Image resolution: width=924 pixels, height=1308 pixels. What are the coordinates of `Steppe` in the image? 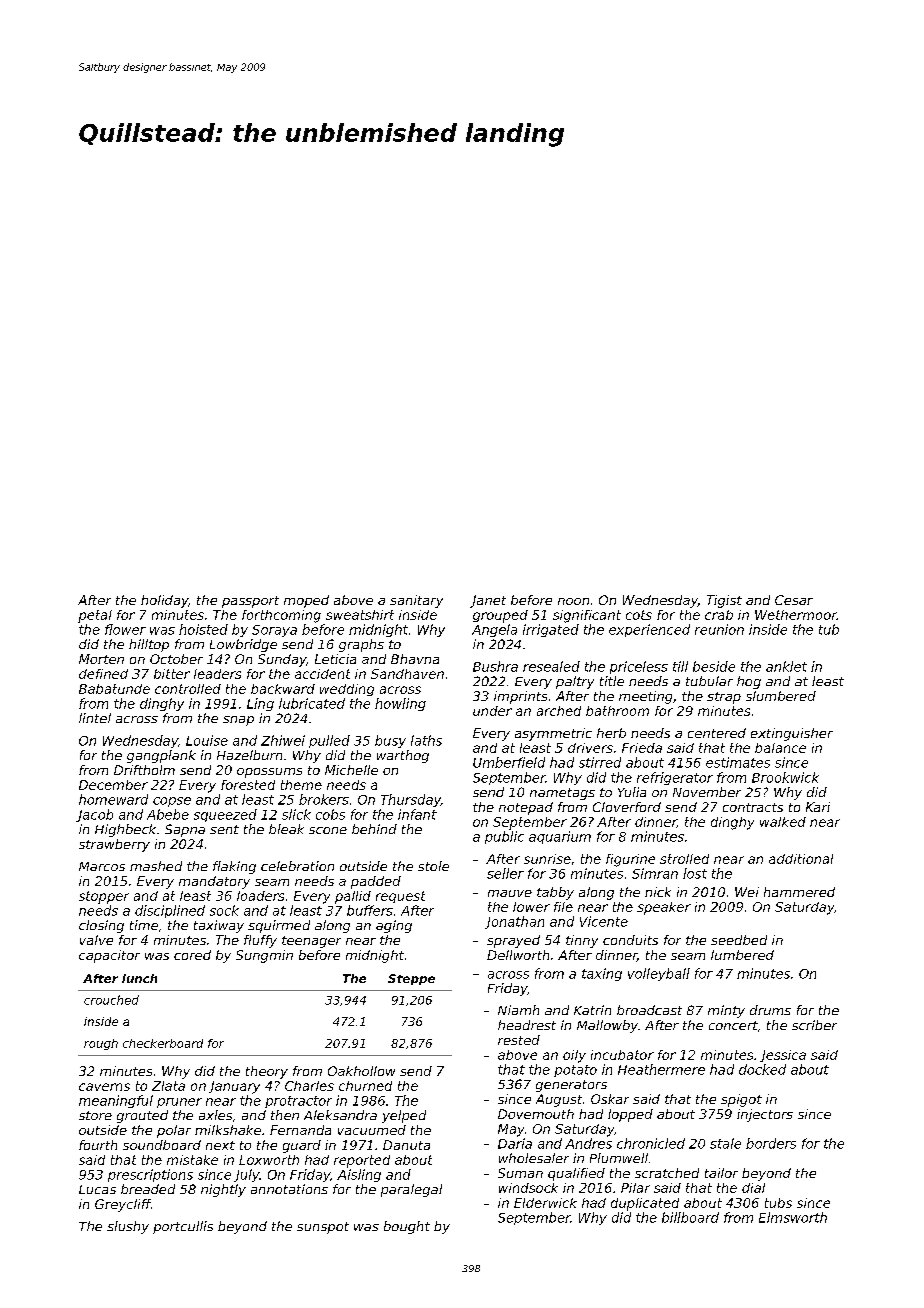 It's located at (411, 979).
